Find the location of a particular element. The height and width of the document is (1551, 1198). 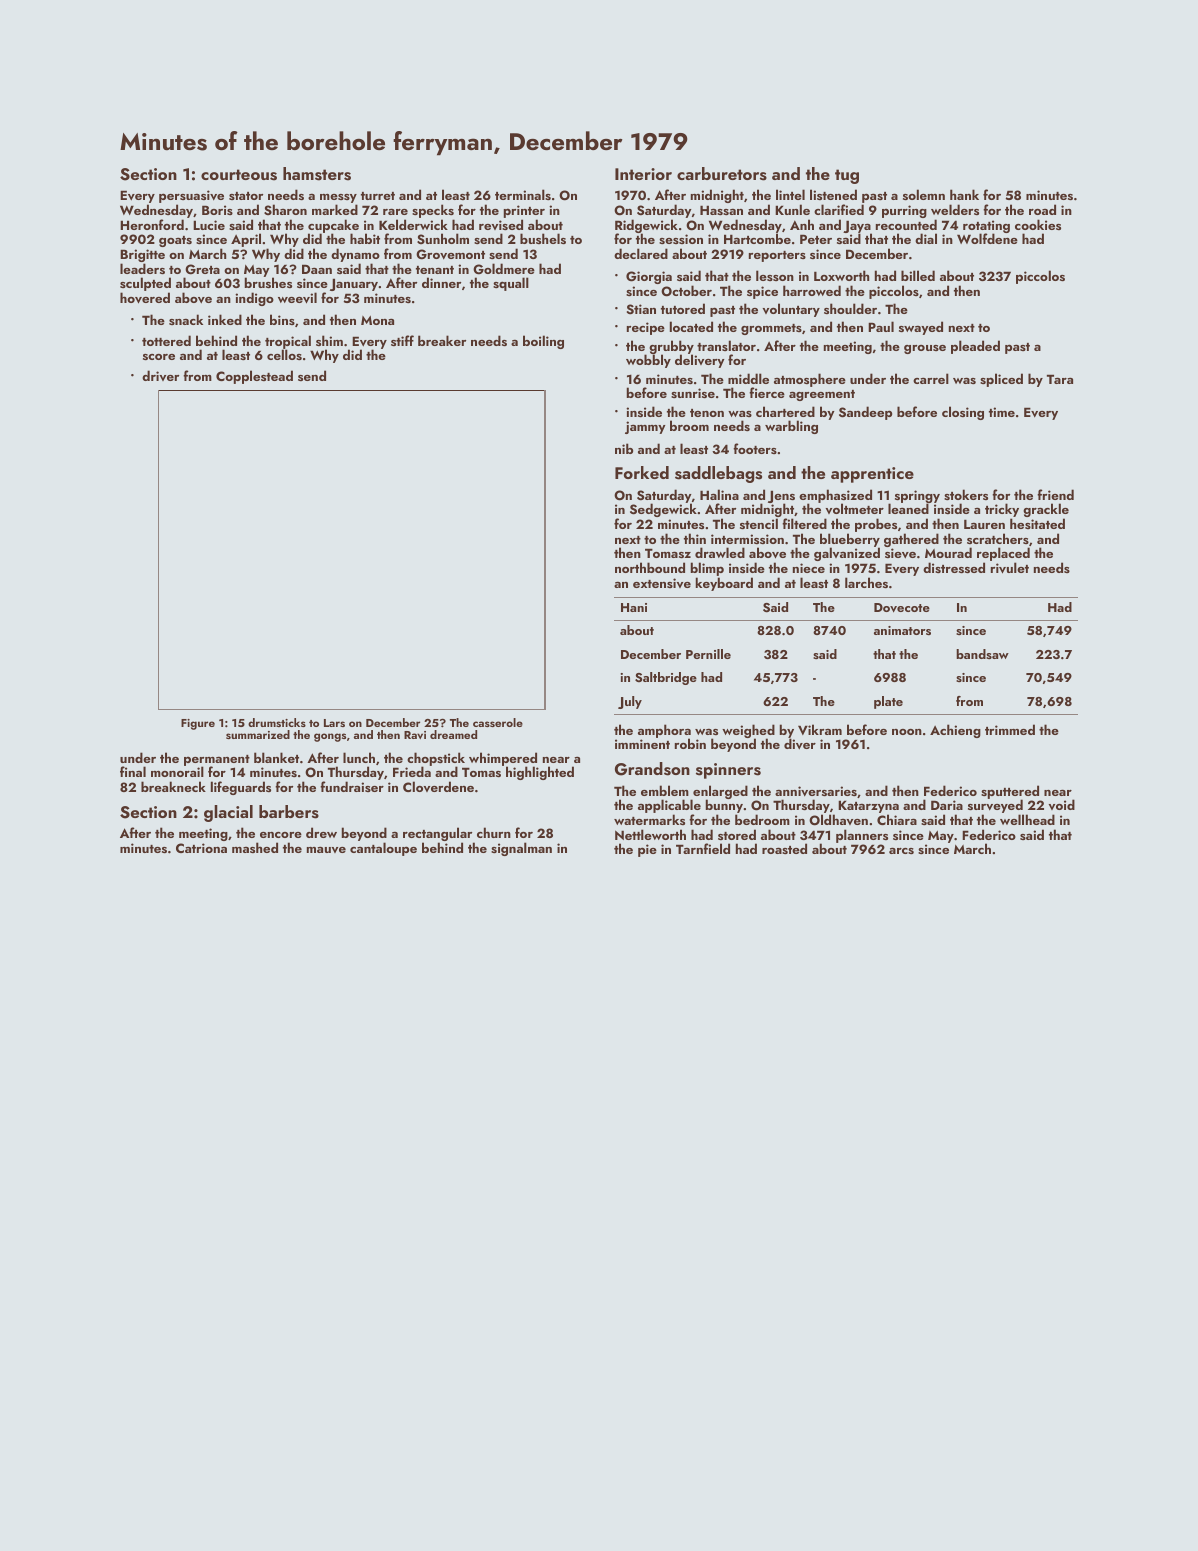

friend is located at coordinates (1055, 494).
